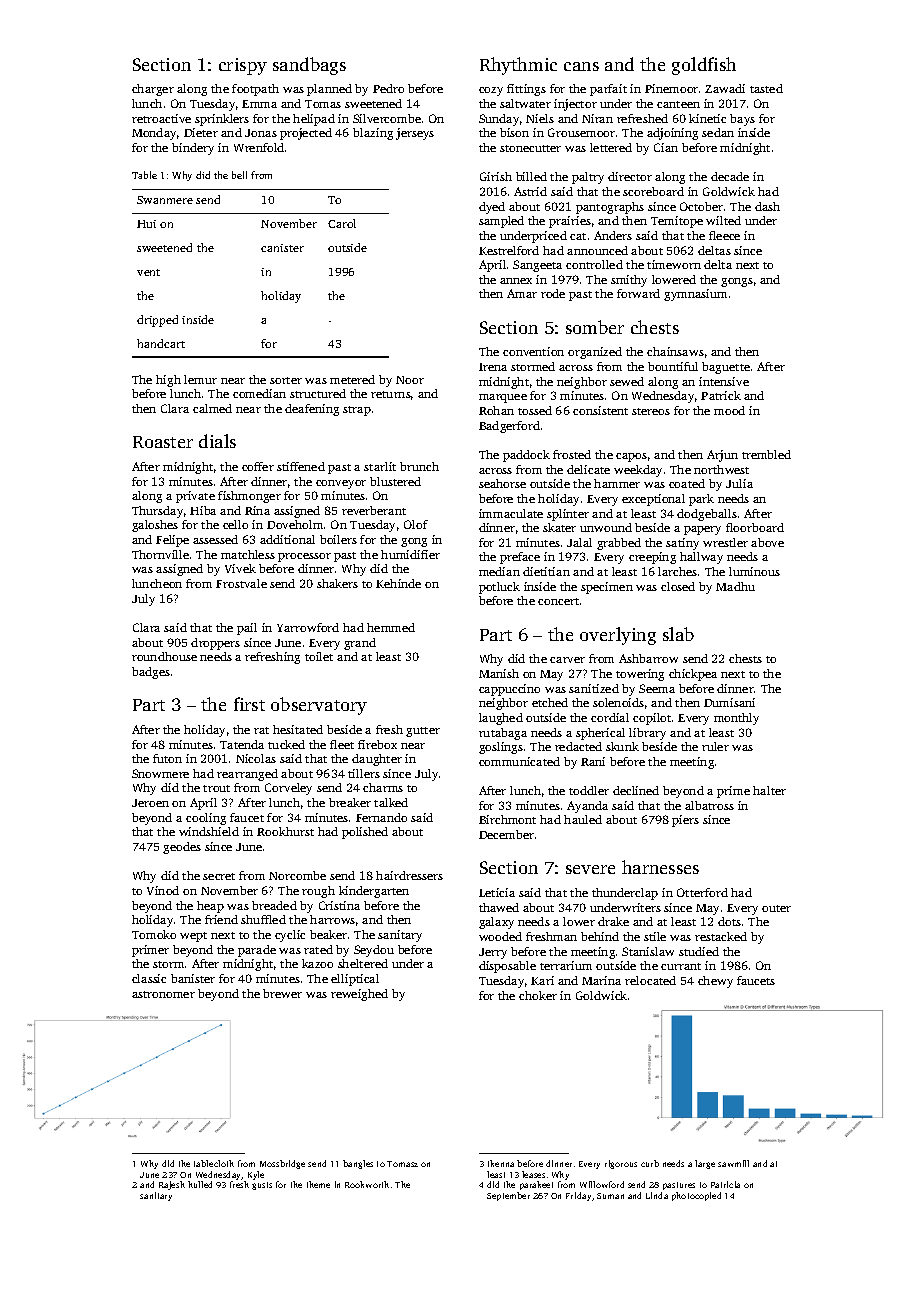 Image resolution: width=924 pixels, height=1314 pixels. I want to click on projected, so click(306, 134).
